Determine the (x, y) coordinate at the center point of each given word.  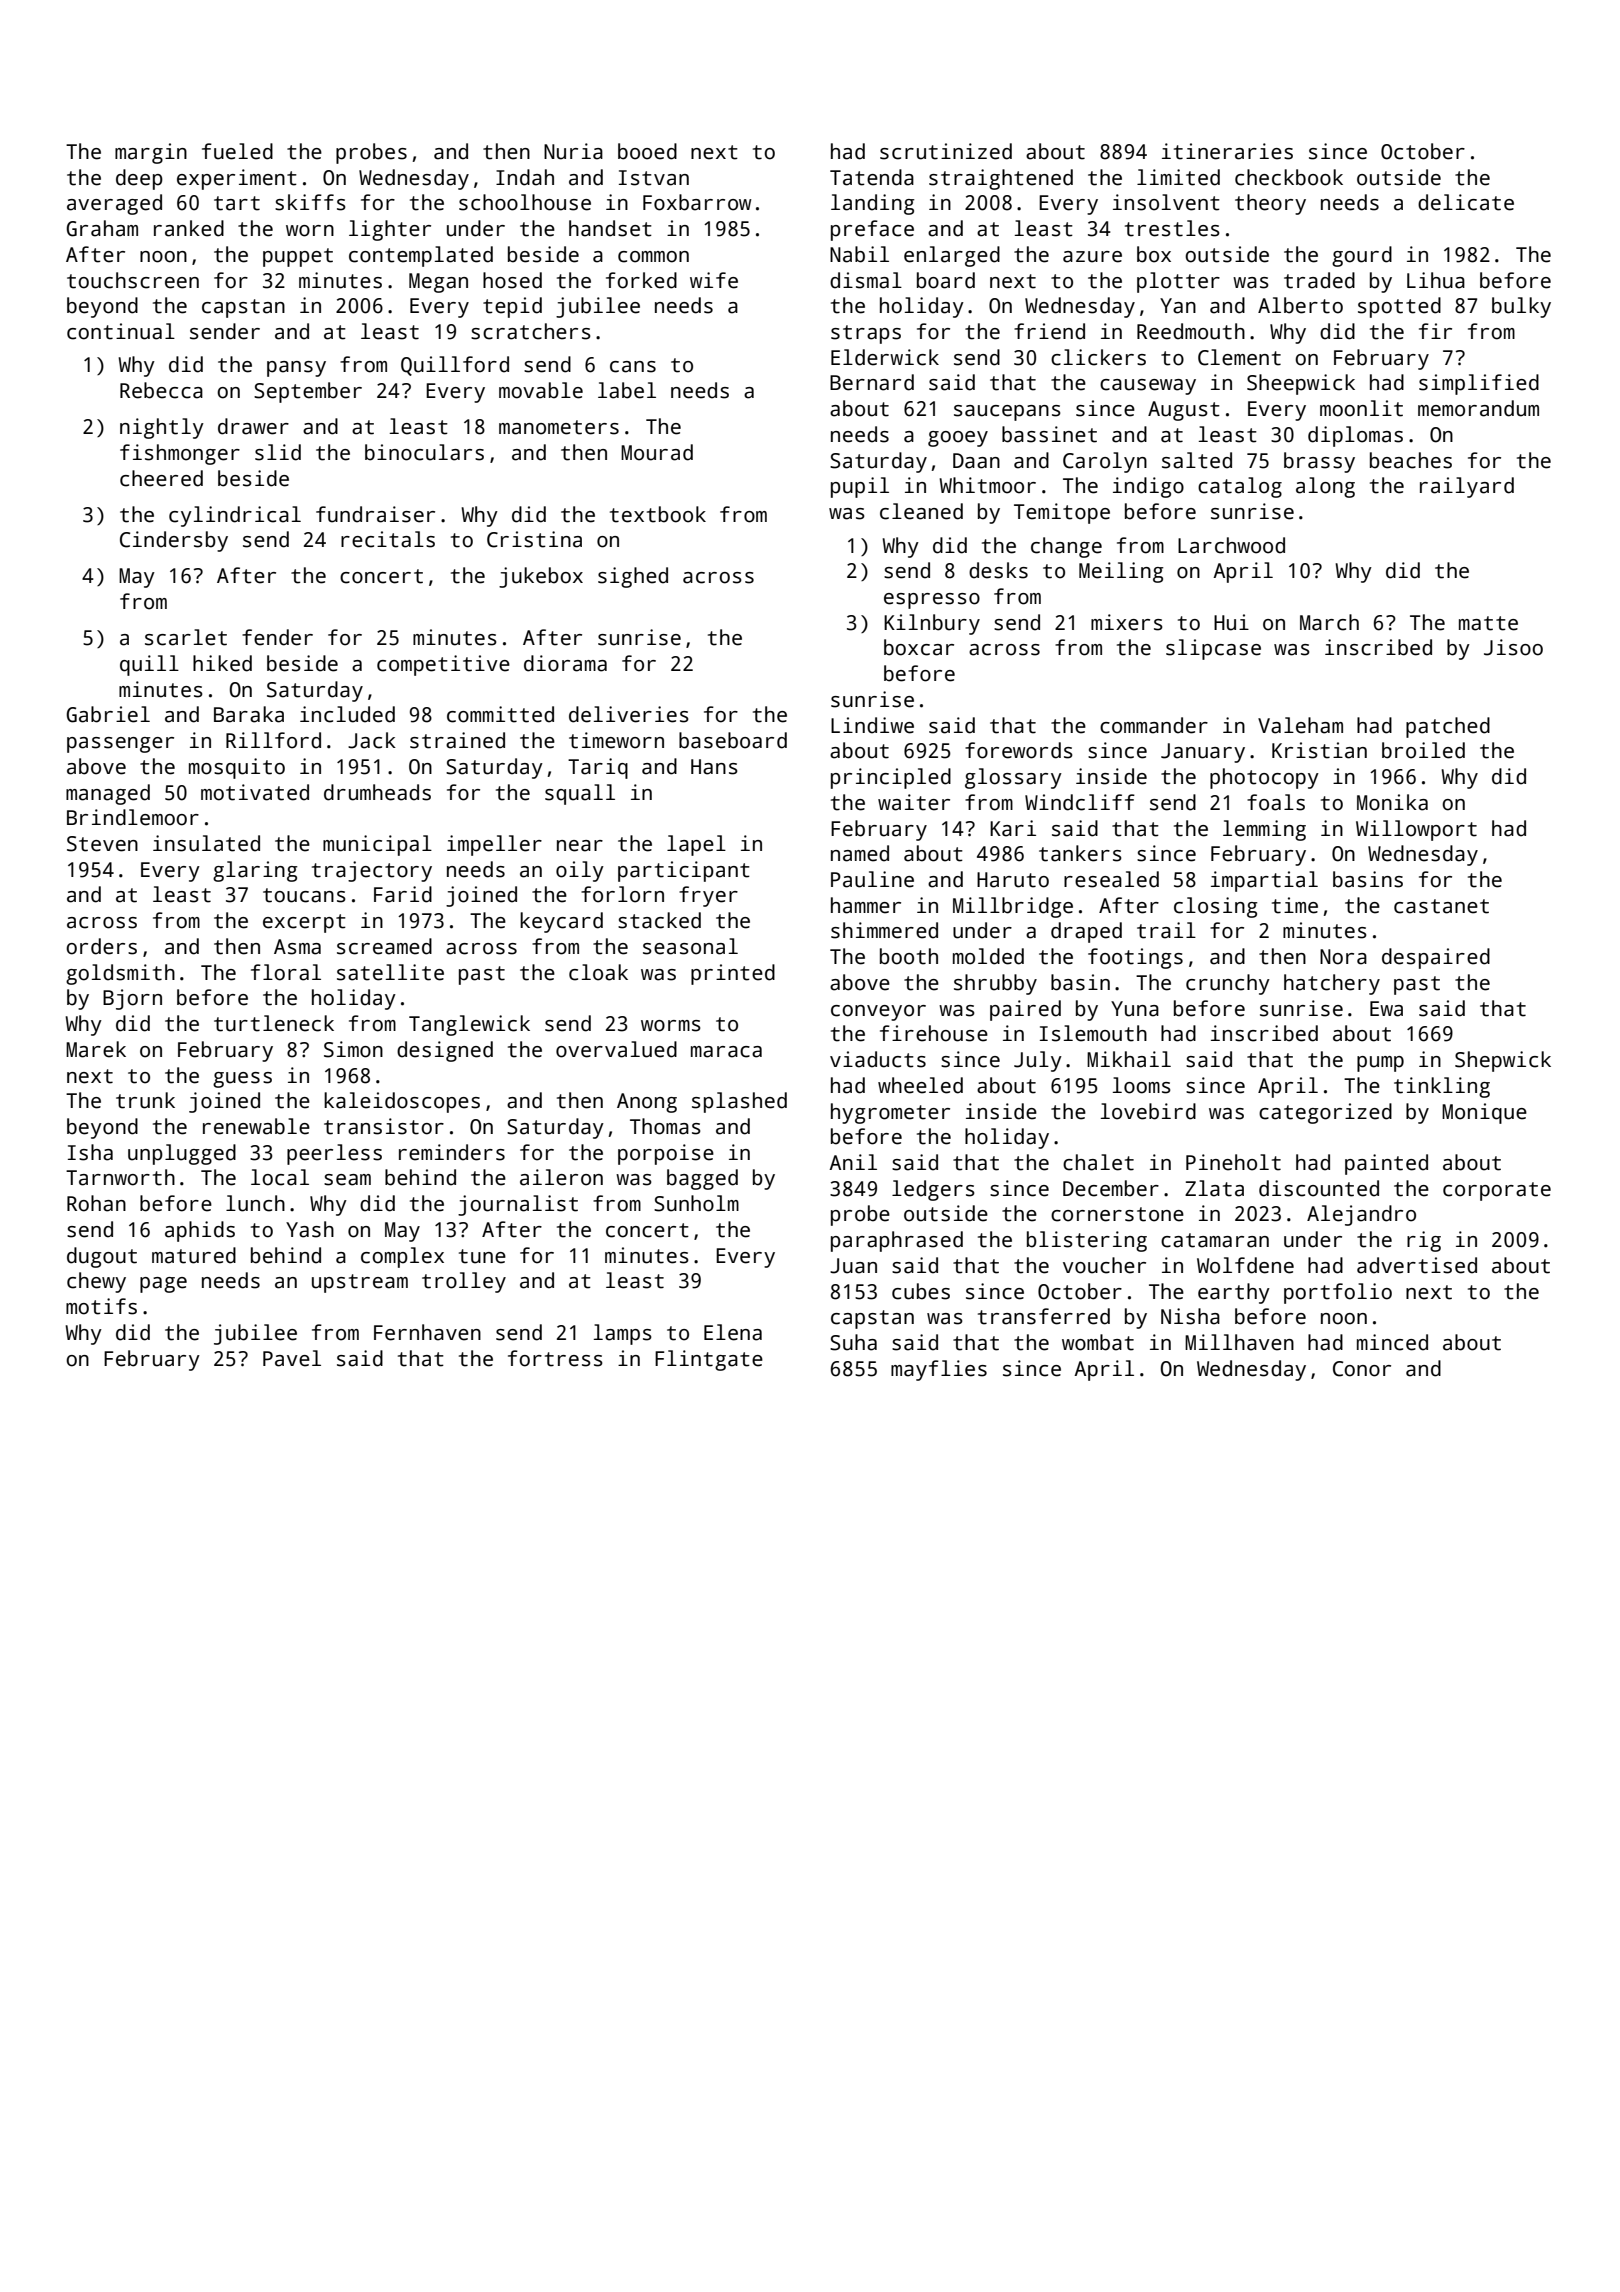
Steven (102, 844)
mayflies (939, 1370)
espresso (932, 601)
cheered (161, 478)
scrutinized (946, 151)
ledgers (933, 1190)
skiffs (310, 202)
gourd (1362, 256)
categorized (1325, 1113)
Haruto (1013, 880)
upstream (360, 1283)
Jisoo (1513, 647)
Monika (1392, 802)
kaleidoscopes (402, 1102)
